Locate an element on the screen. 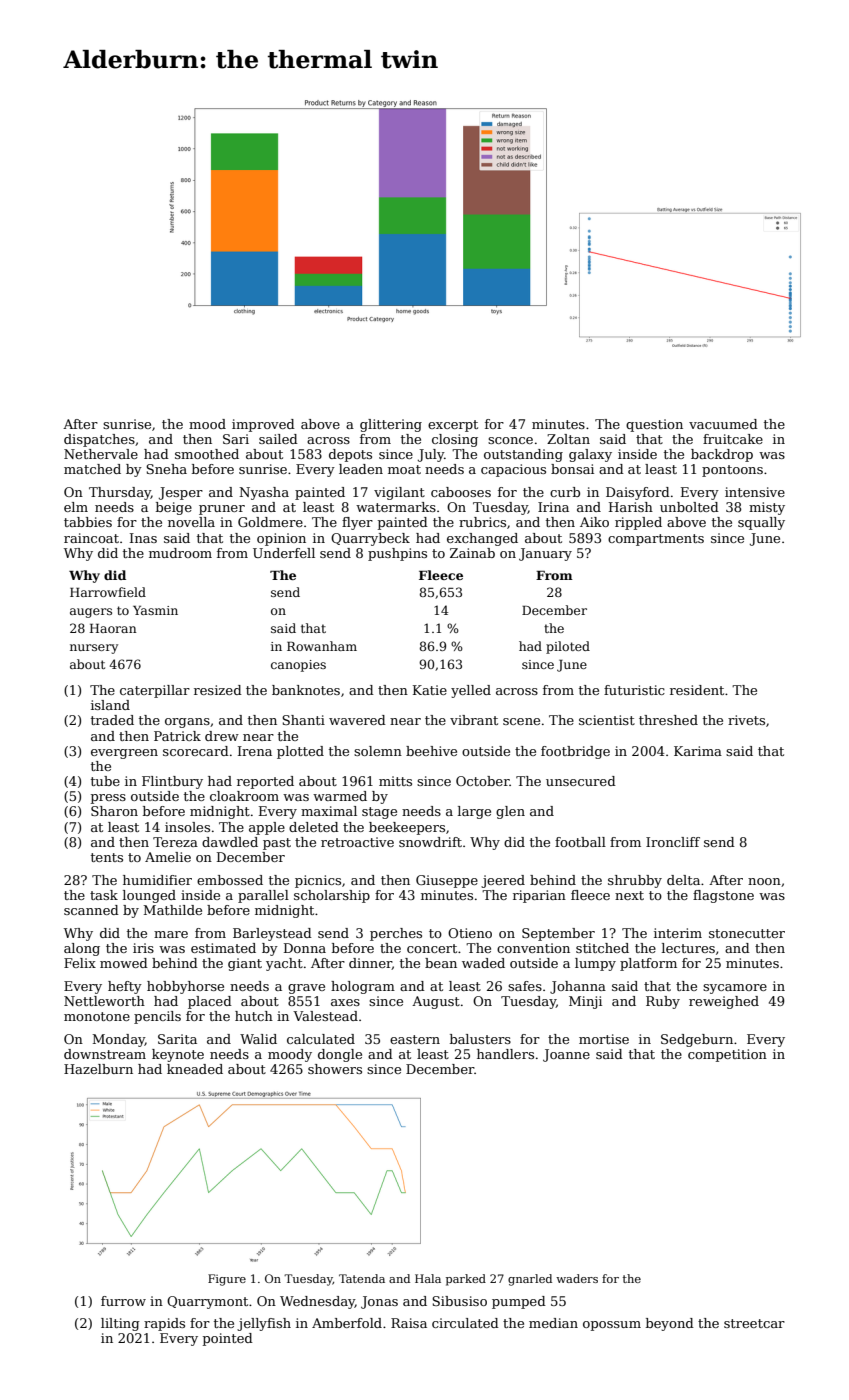  streetcar is located at coordinates (754, 1323).
